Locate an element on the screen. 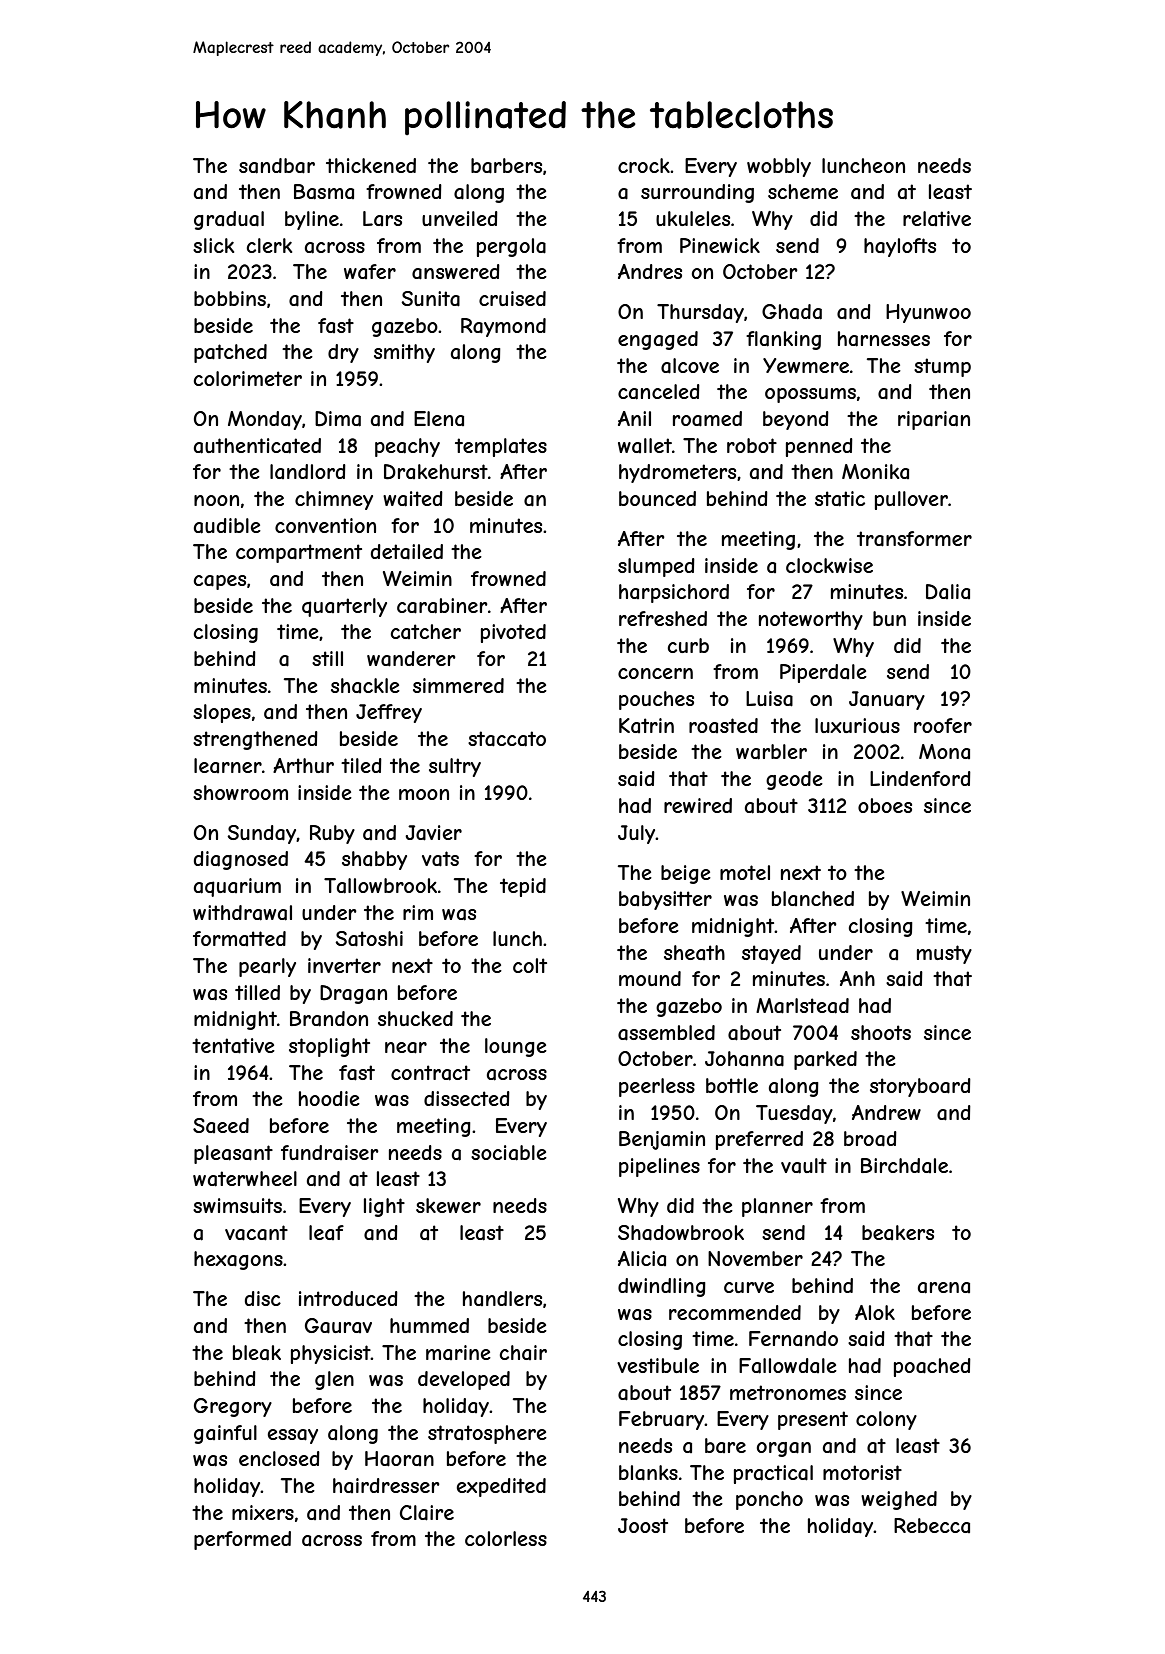 Image resolution: width=1165 pixels, height=1654 pixels. handlers is located at coordinates (502, 1298).
